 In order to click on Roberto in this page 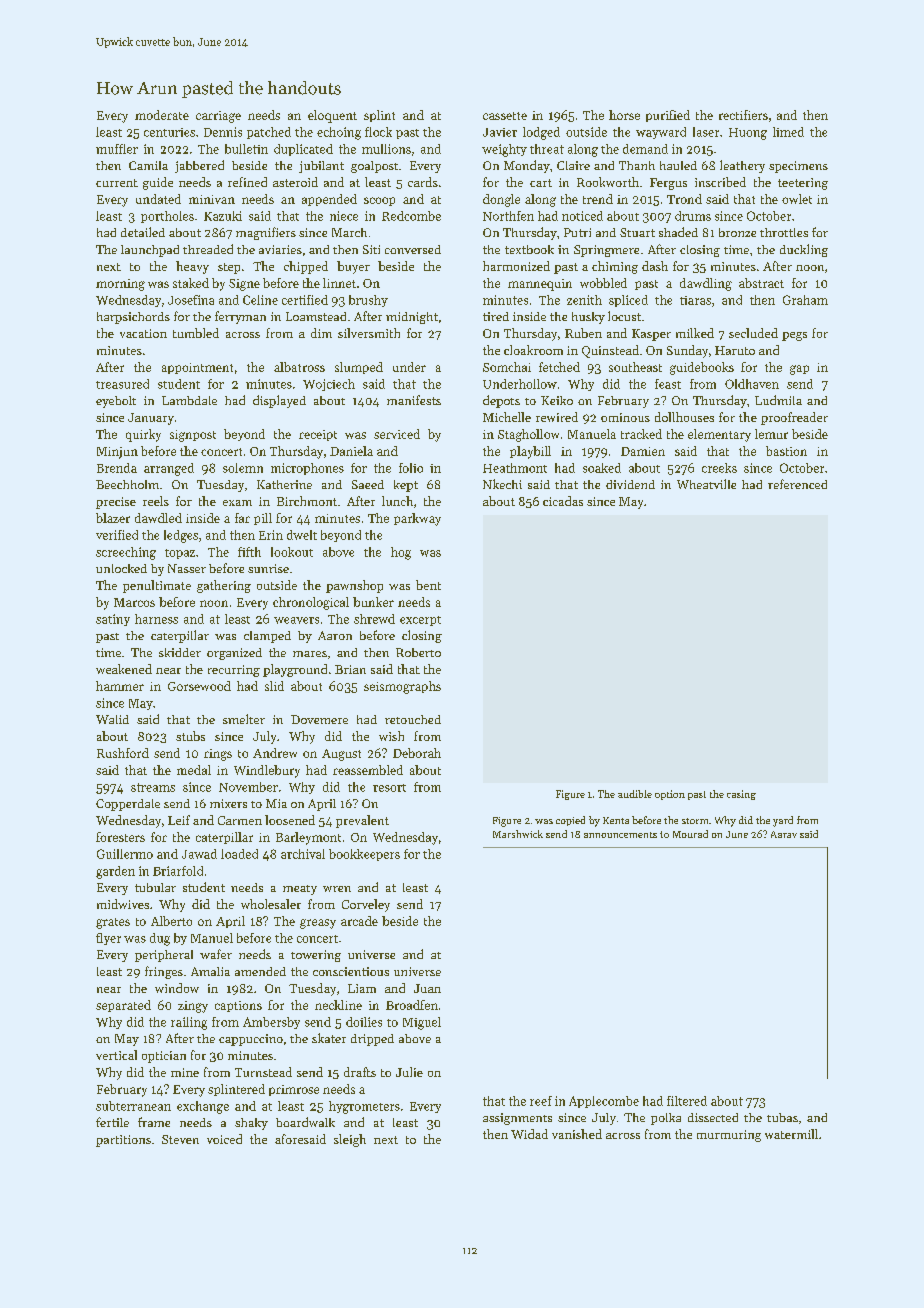, I will do `click(418, 652)`.
